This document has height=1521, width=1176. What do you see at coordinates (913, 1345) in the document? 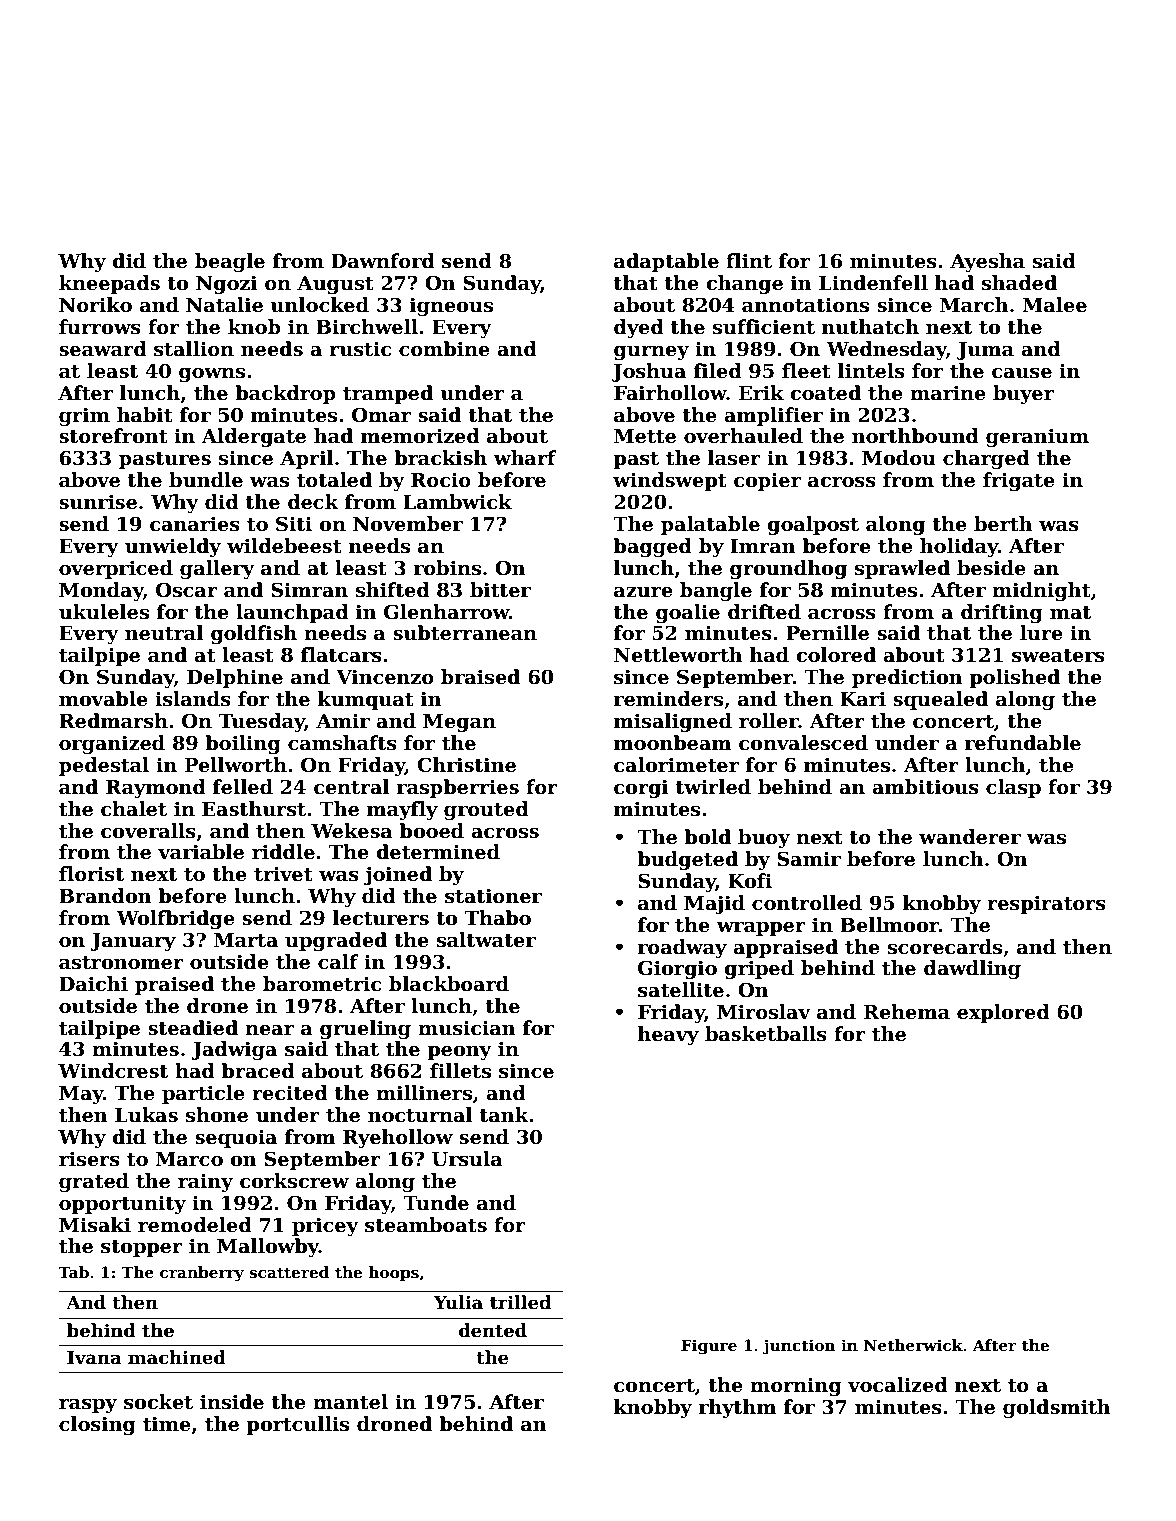
I see `Netherwick` at bounding box center [913, 1345].
